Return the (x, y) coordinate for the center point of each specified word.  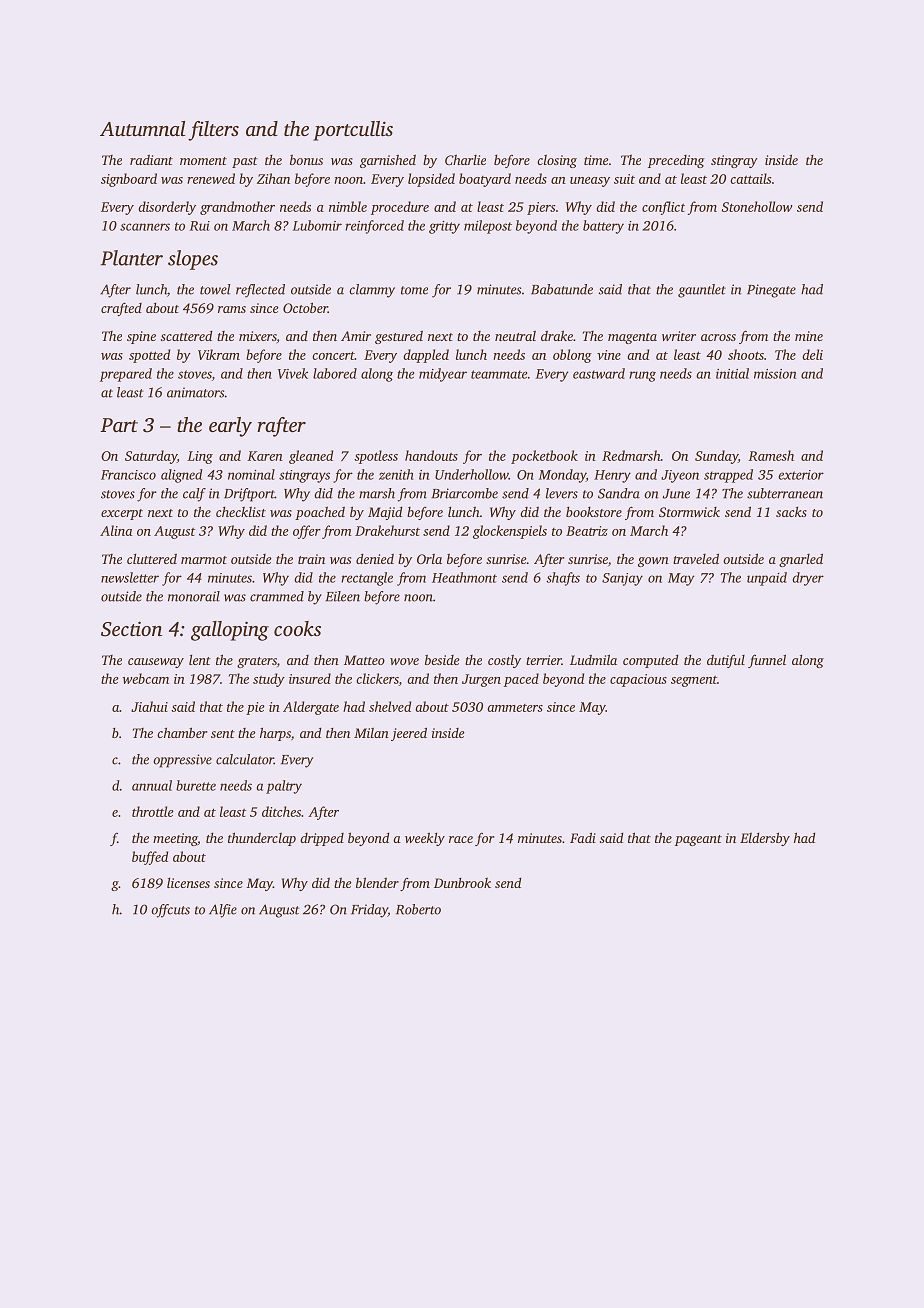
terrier (544, 660)
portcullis (353, 131)
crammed (277, 596)
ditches (281, 811)
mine (809, 336)
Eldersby (765, 839)
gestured (399, 337)
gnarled (801, 560)
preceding (676, 161)
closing (557, 161)
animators (195, 392)
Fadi (583, 837)
